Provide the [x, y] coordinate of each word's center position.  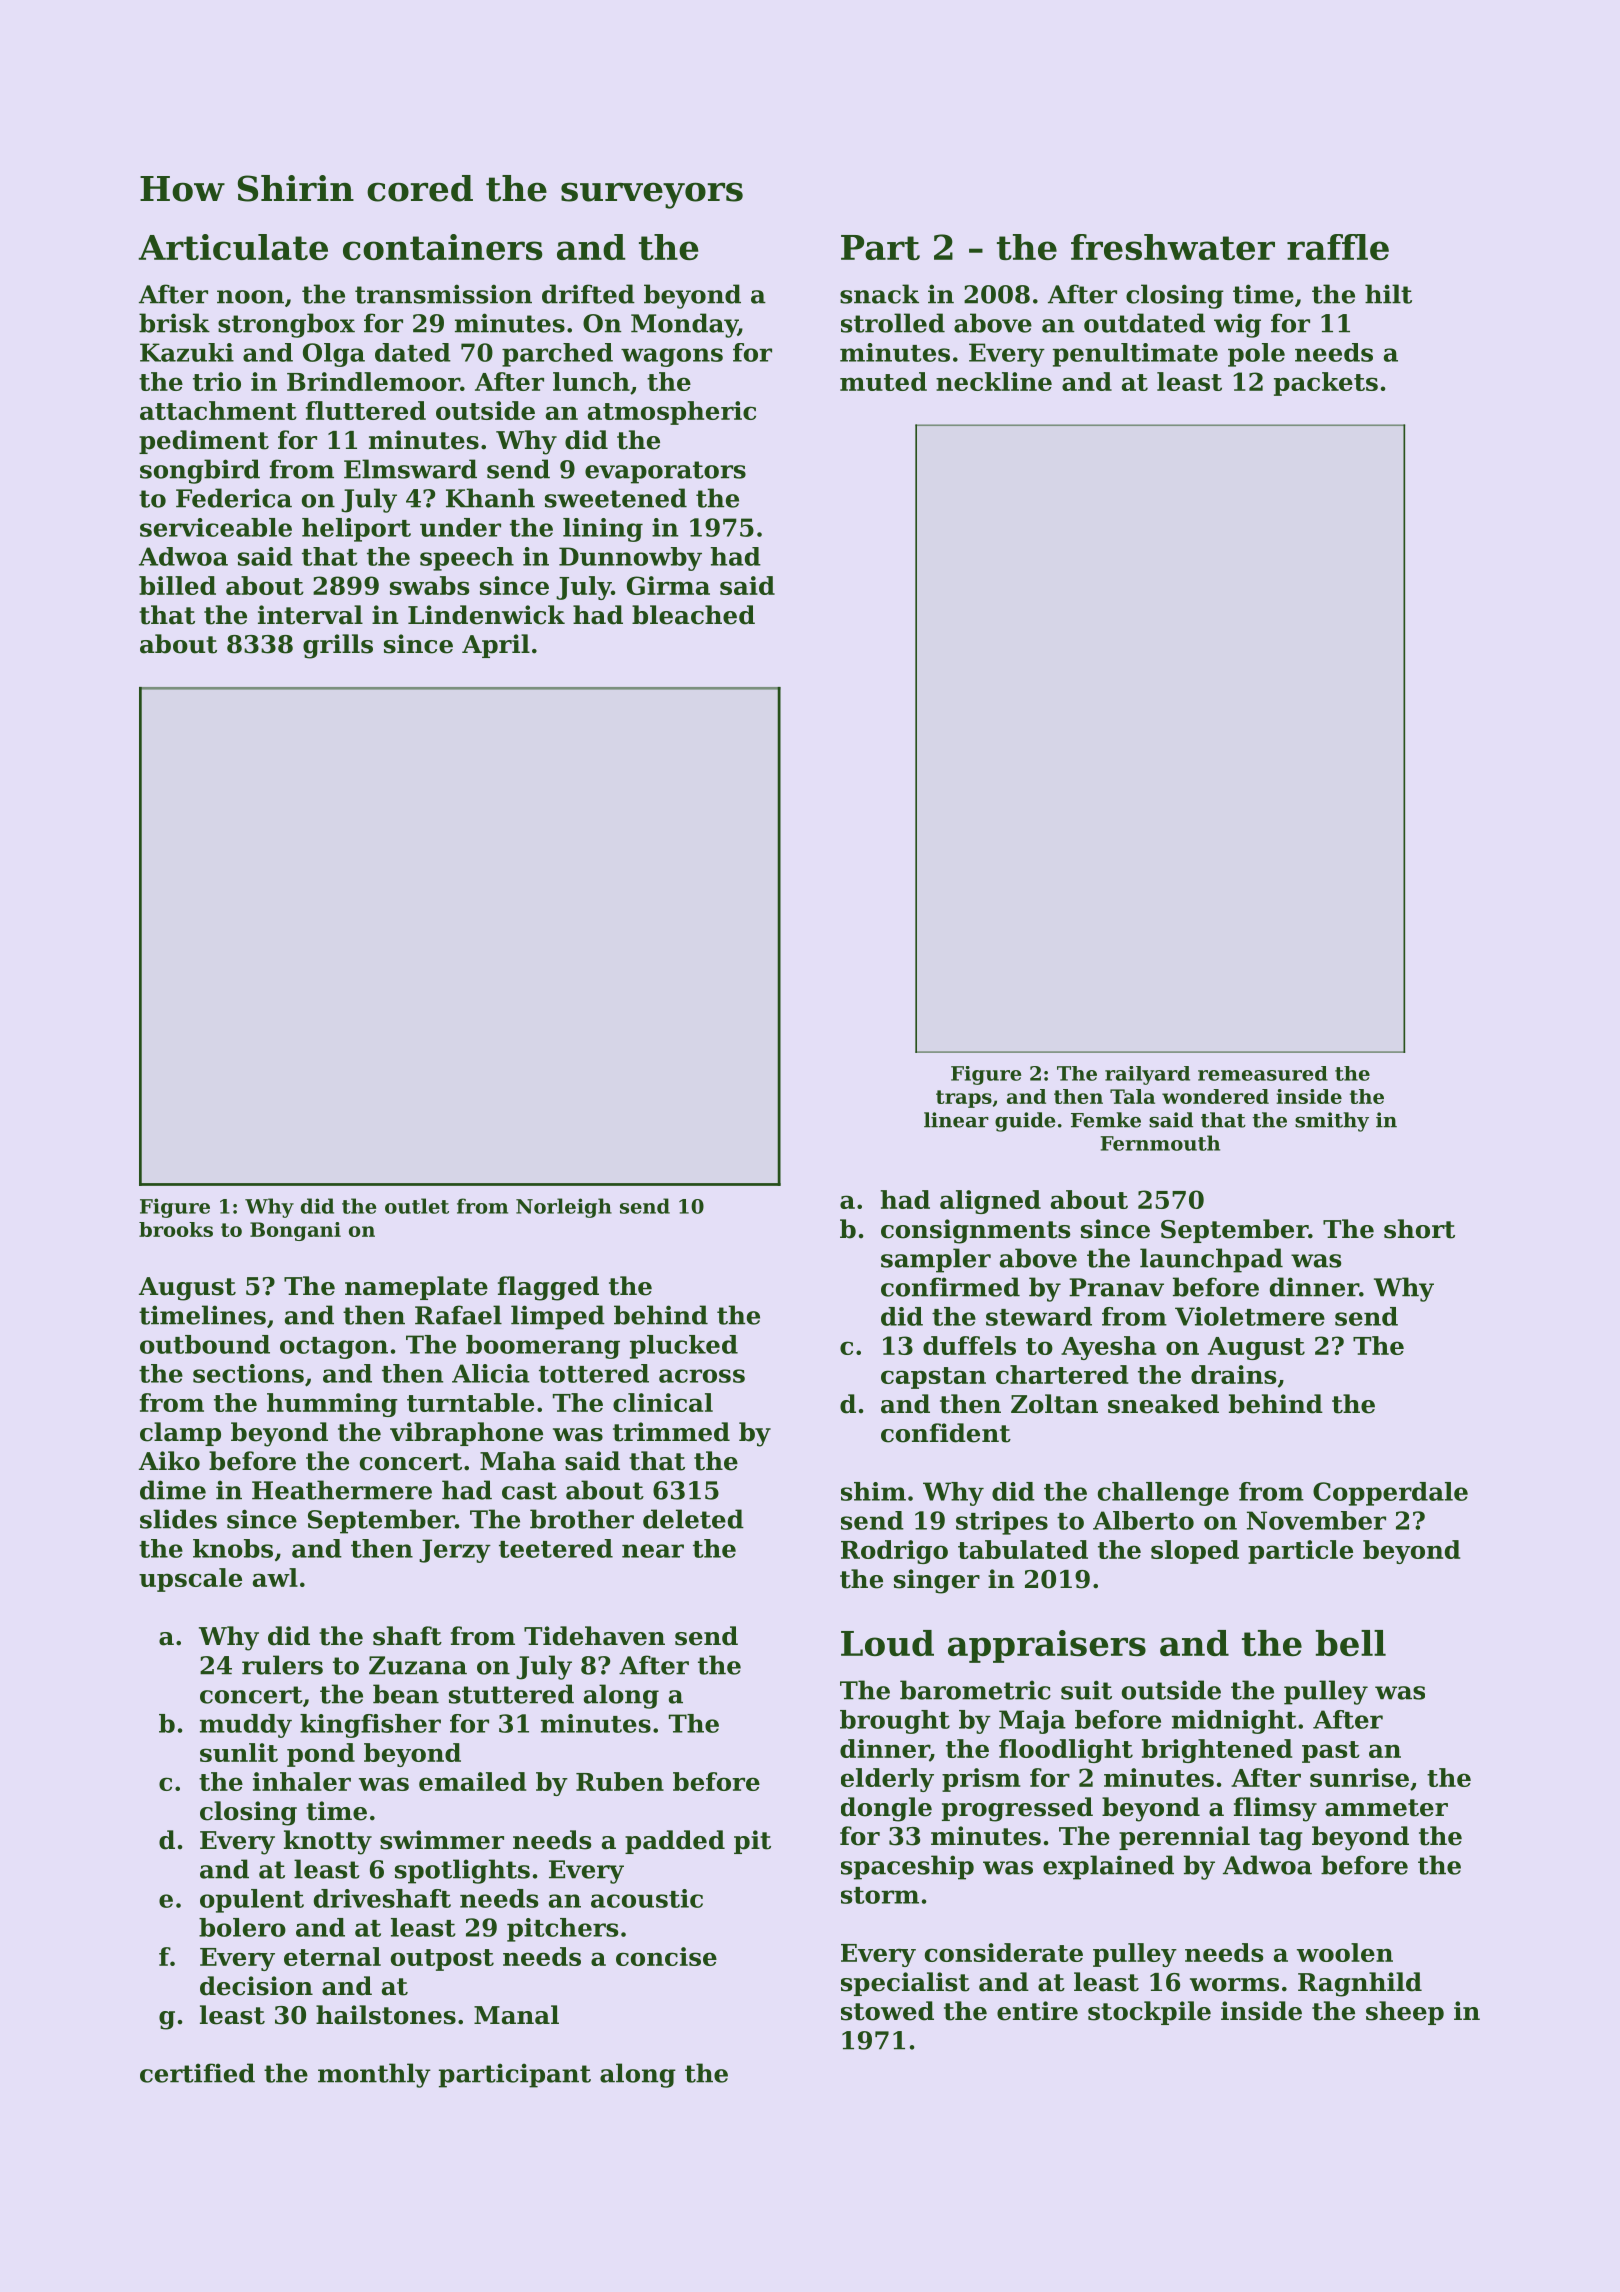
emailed [472, 1781]
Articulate [233, 247]
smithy [1332, 1122]
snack [879, 294]
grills [338, 646]
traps [964, 1099]
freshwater [1173, 247]
